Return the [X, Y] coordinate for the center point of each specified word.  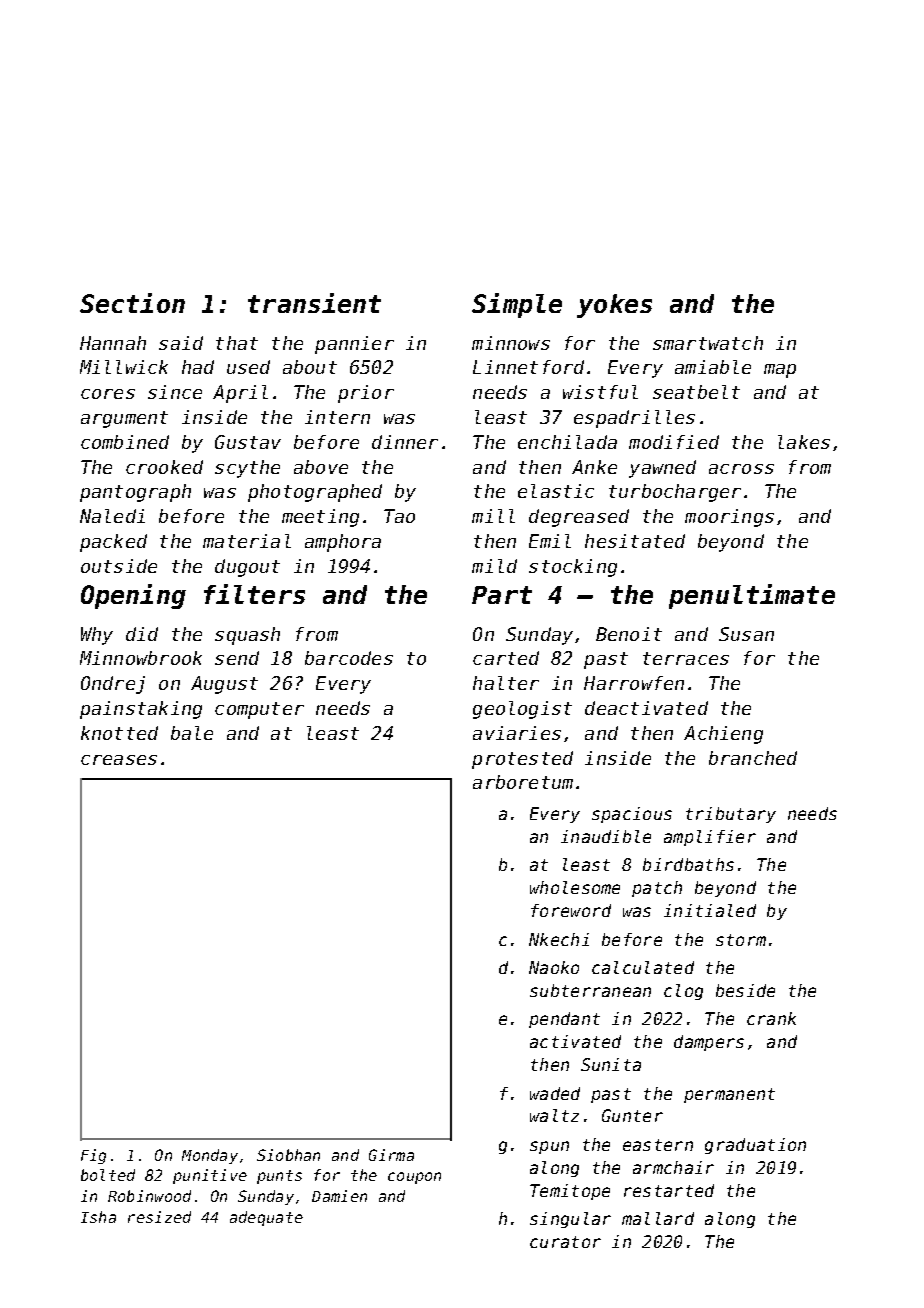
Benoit [629, 634]
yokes [614, 306]
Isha [98, 1217]
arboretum [523, 782]
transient [314, 303]
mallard [658, 1218]
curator [565, 1242]
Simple [517, 305]
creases [119, 760]
